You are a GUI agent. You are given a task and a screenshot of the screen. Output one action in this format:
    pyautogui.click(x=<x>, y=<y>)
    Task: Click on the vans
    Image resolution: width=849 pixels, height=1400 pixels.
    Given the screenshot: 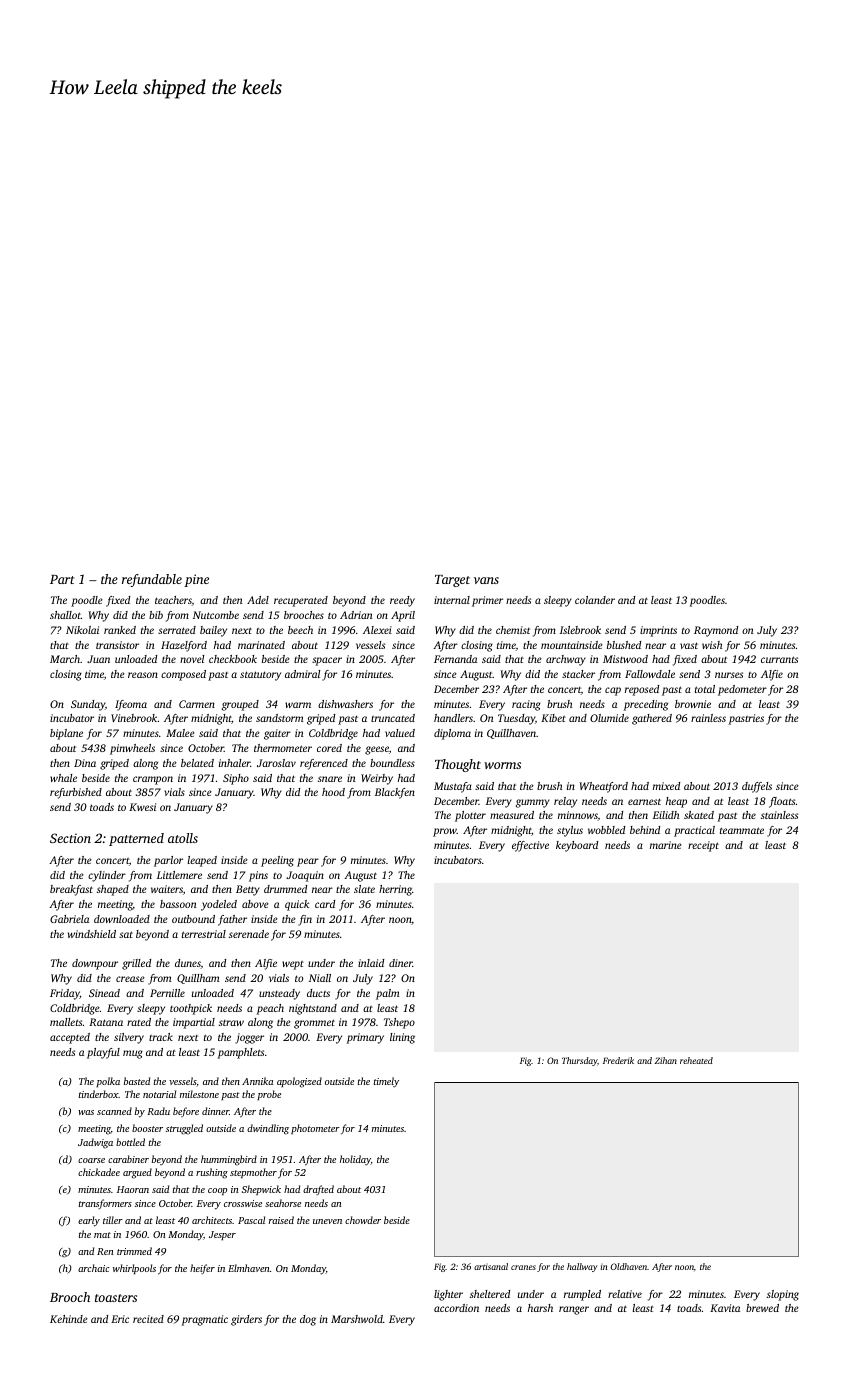 What is the action you would take?
    pyautogui.click(x=486, y=580)
